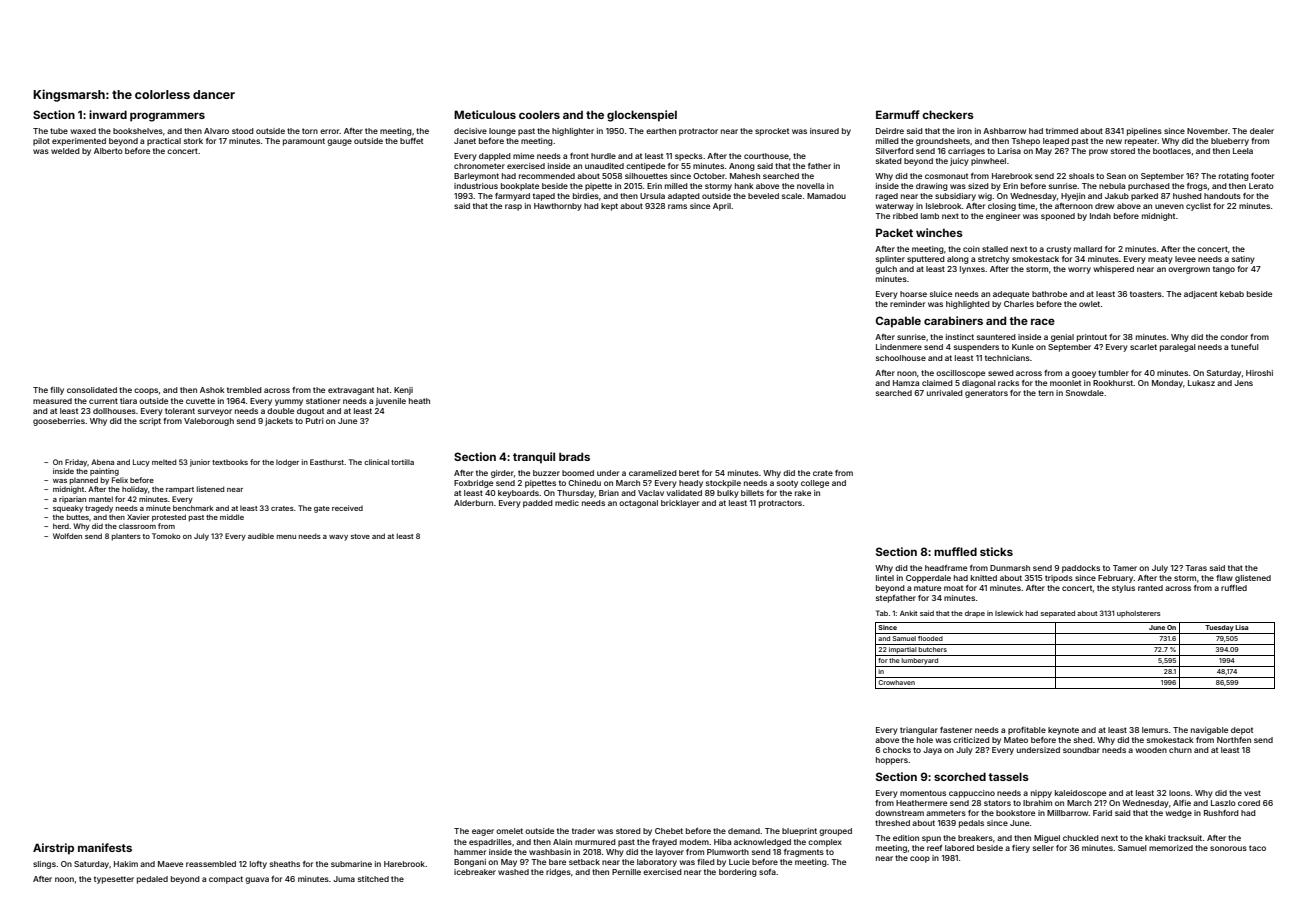 This screenshot has width=1308, height=924. I want to click on typesetter, so click(114, 880).
